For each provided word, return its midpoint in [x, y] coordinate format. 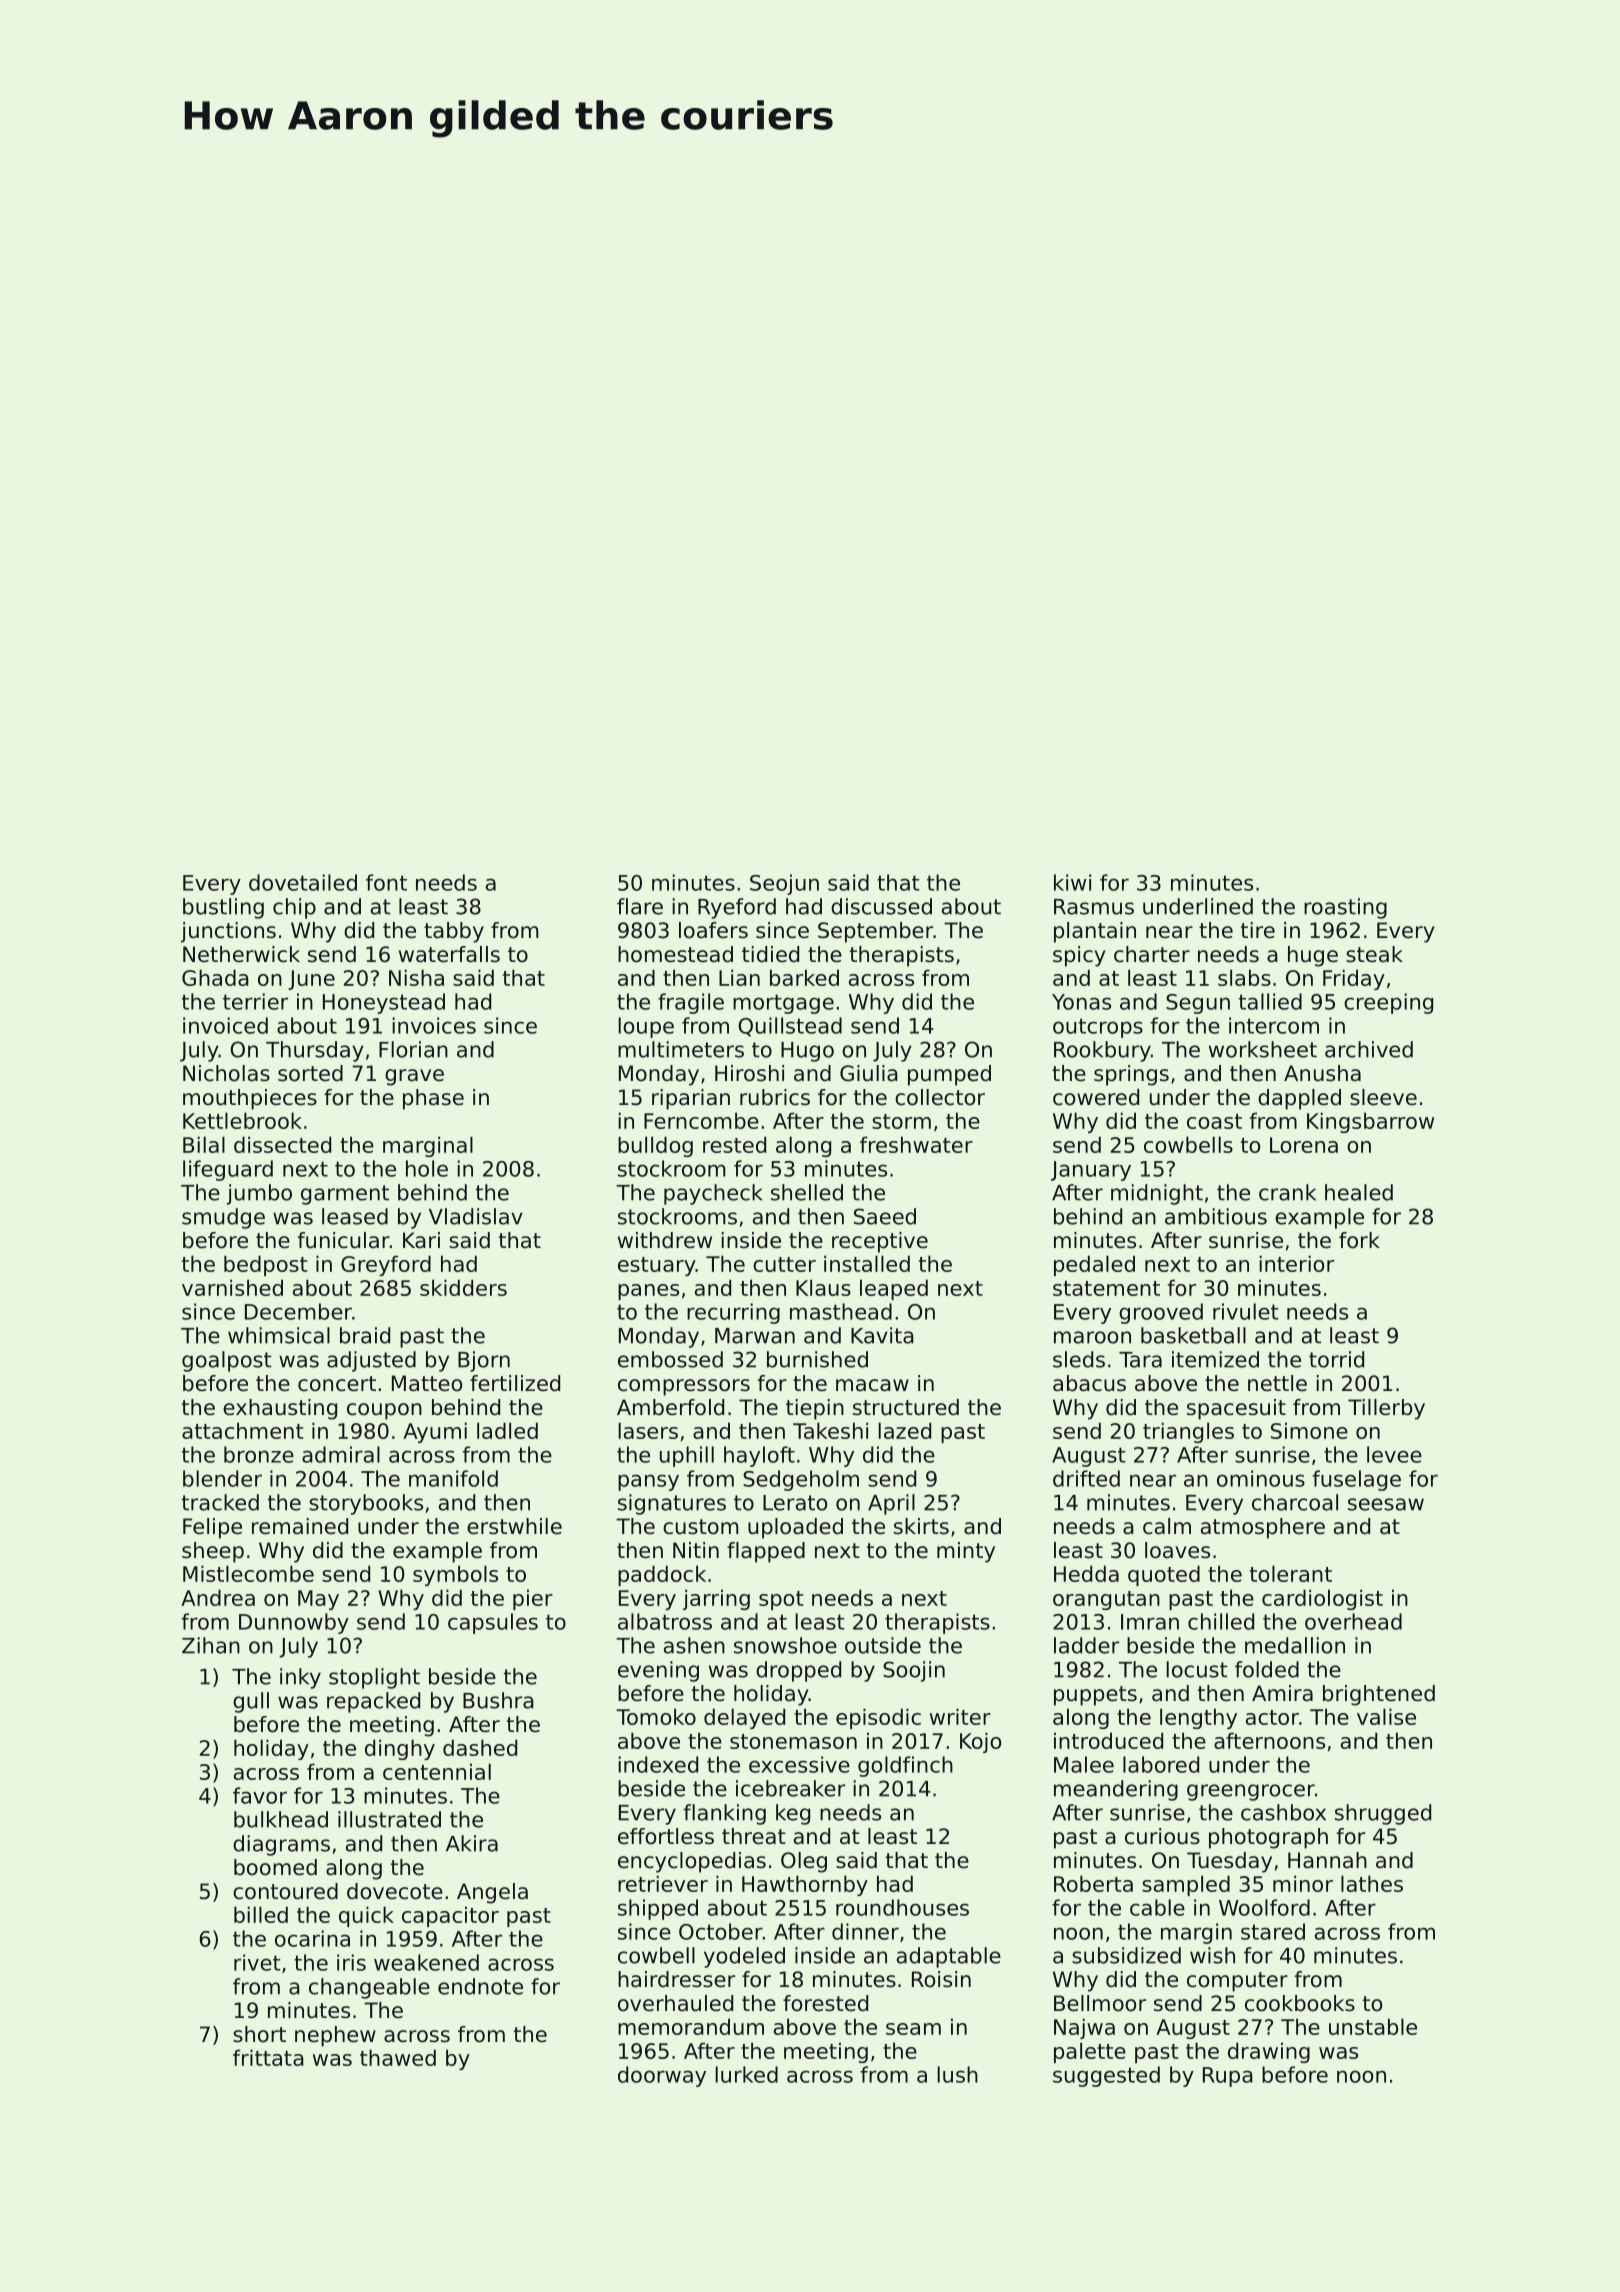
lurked [746, 2074]
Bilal [204, 1144]
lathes [1372, 1883]
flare [640, 906]
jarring [716, 1599]
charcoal [1295, 1502]
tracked [220, 1502]
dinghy [400, 1749]
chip [294, 908]
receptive [880, 1242]
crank [1287, 1192]
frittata [268, 2057]
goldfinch [905, 1766]
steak [1374, 954]
